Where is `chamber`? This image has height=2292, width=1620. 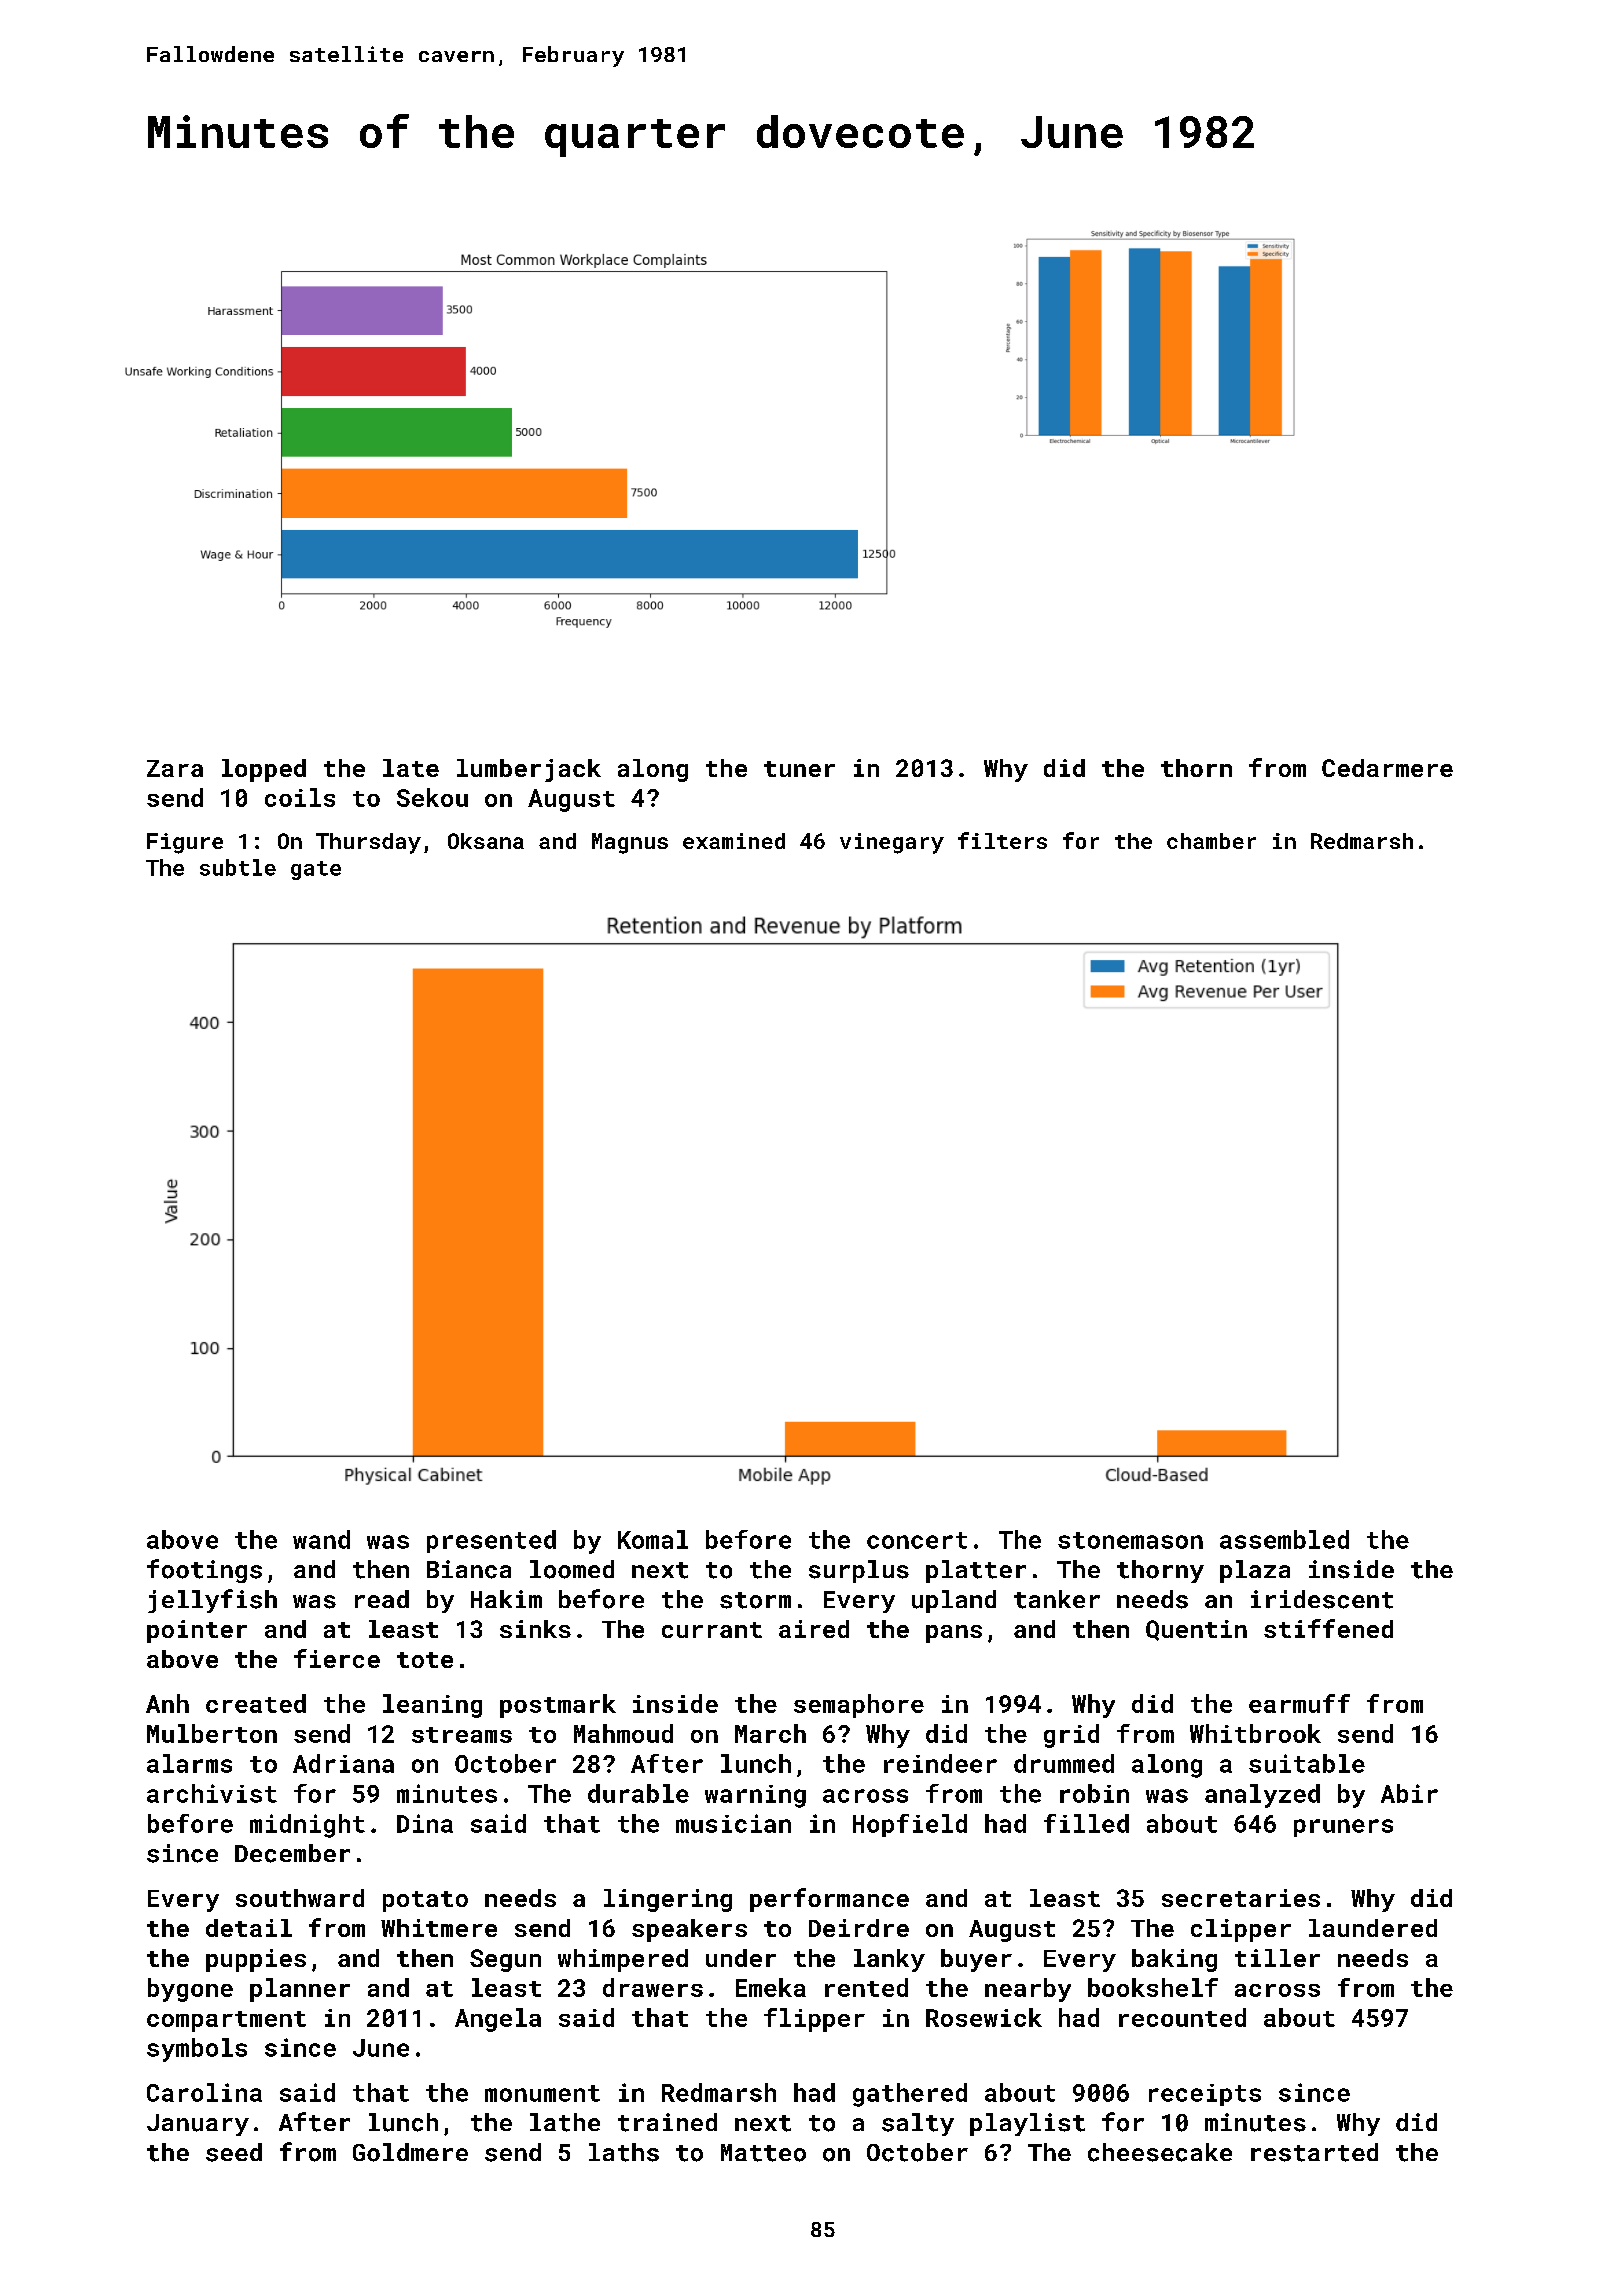 chamber is located at coordinates (1211, 841).
